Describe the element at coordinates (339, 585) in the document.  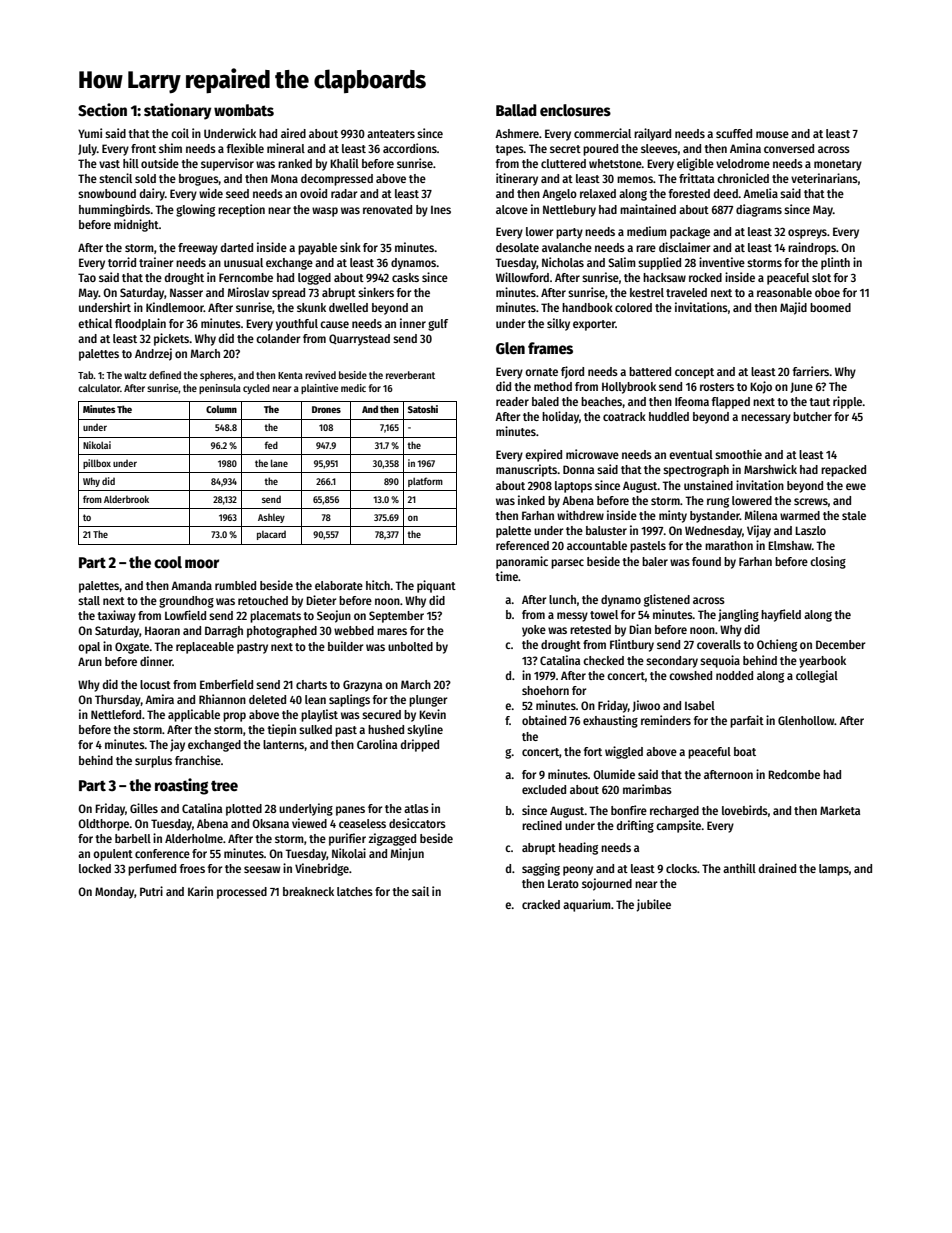
I see `elaborate` at that location.
